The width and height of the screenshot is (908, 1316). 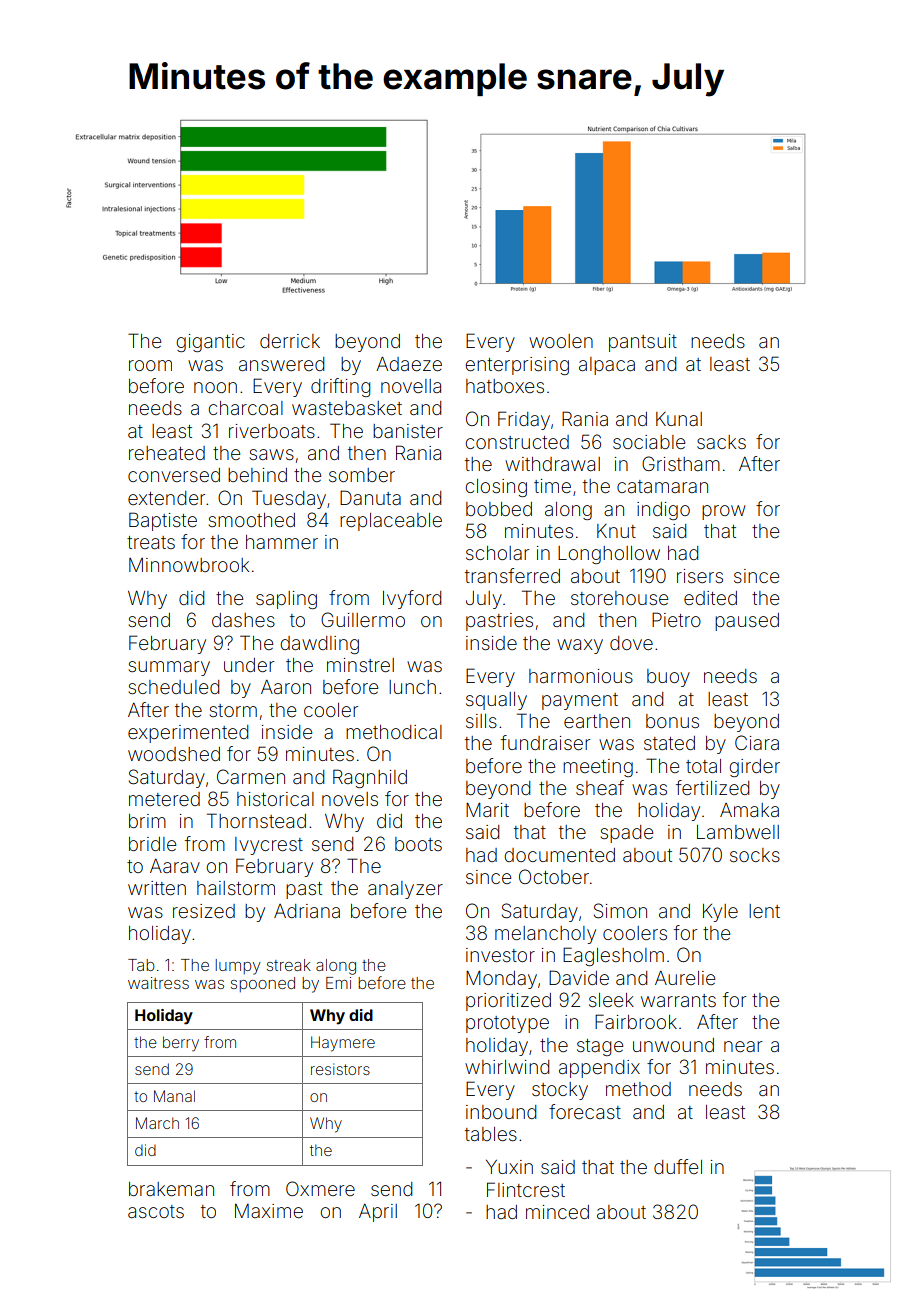 I want to click on Simon, so click(x=620, y=910).
